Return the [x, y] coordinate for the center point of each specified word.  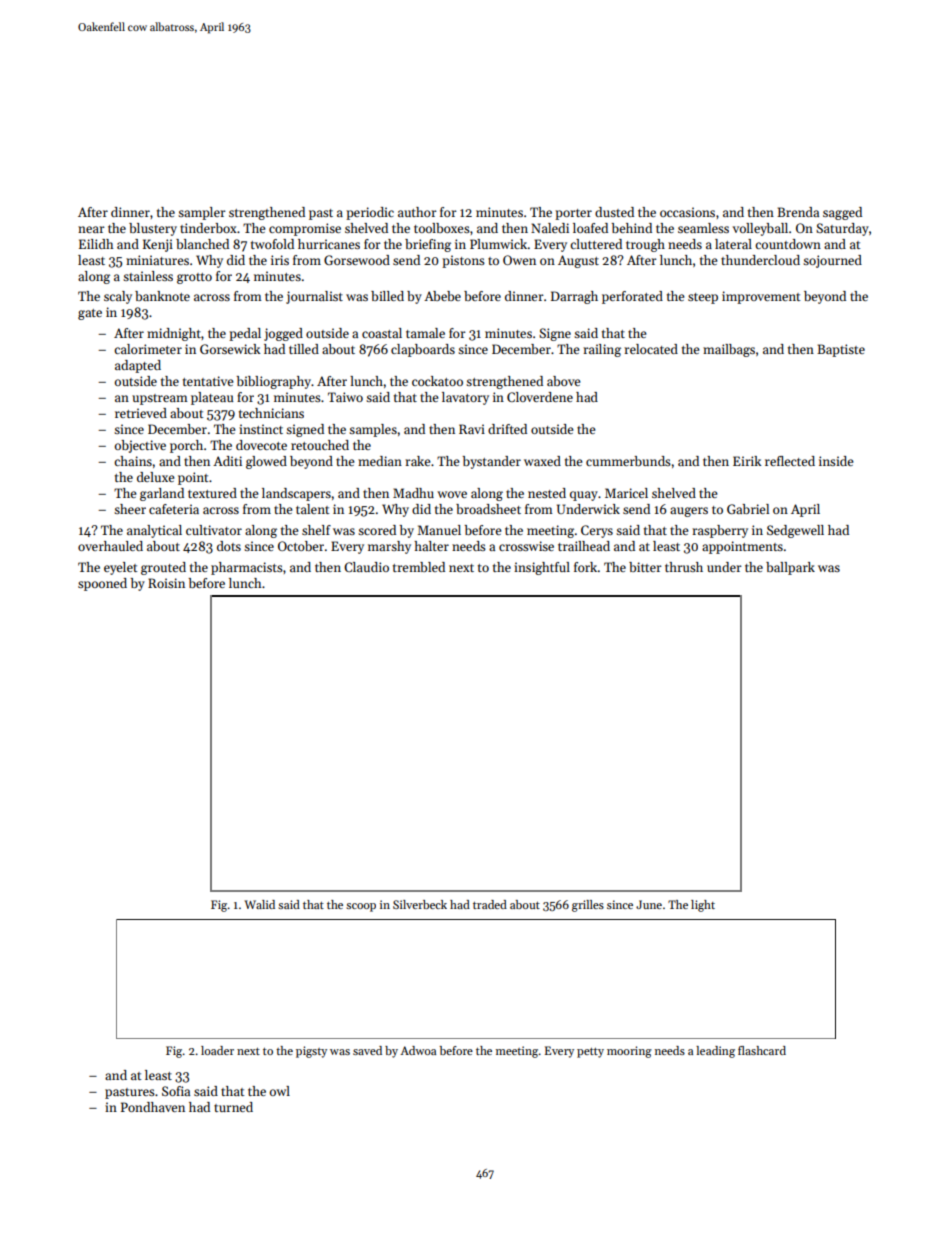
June [649, 904]
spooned [102, 584]
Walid [259, 904]
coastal [382, 333]
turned [233, 1107]
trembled [419, 567]
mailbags [729, 350]
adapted [138, 366]
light [703, 906]
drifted [507, 429]
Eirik [747, 461]
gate [90, 314]
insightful [542, 568]
